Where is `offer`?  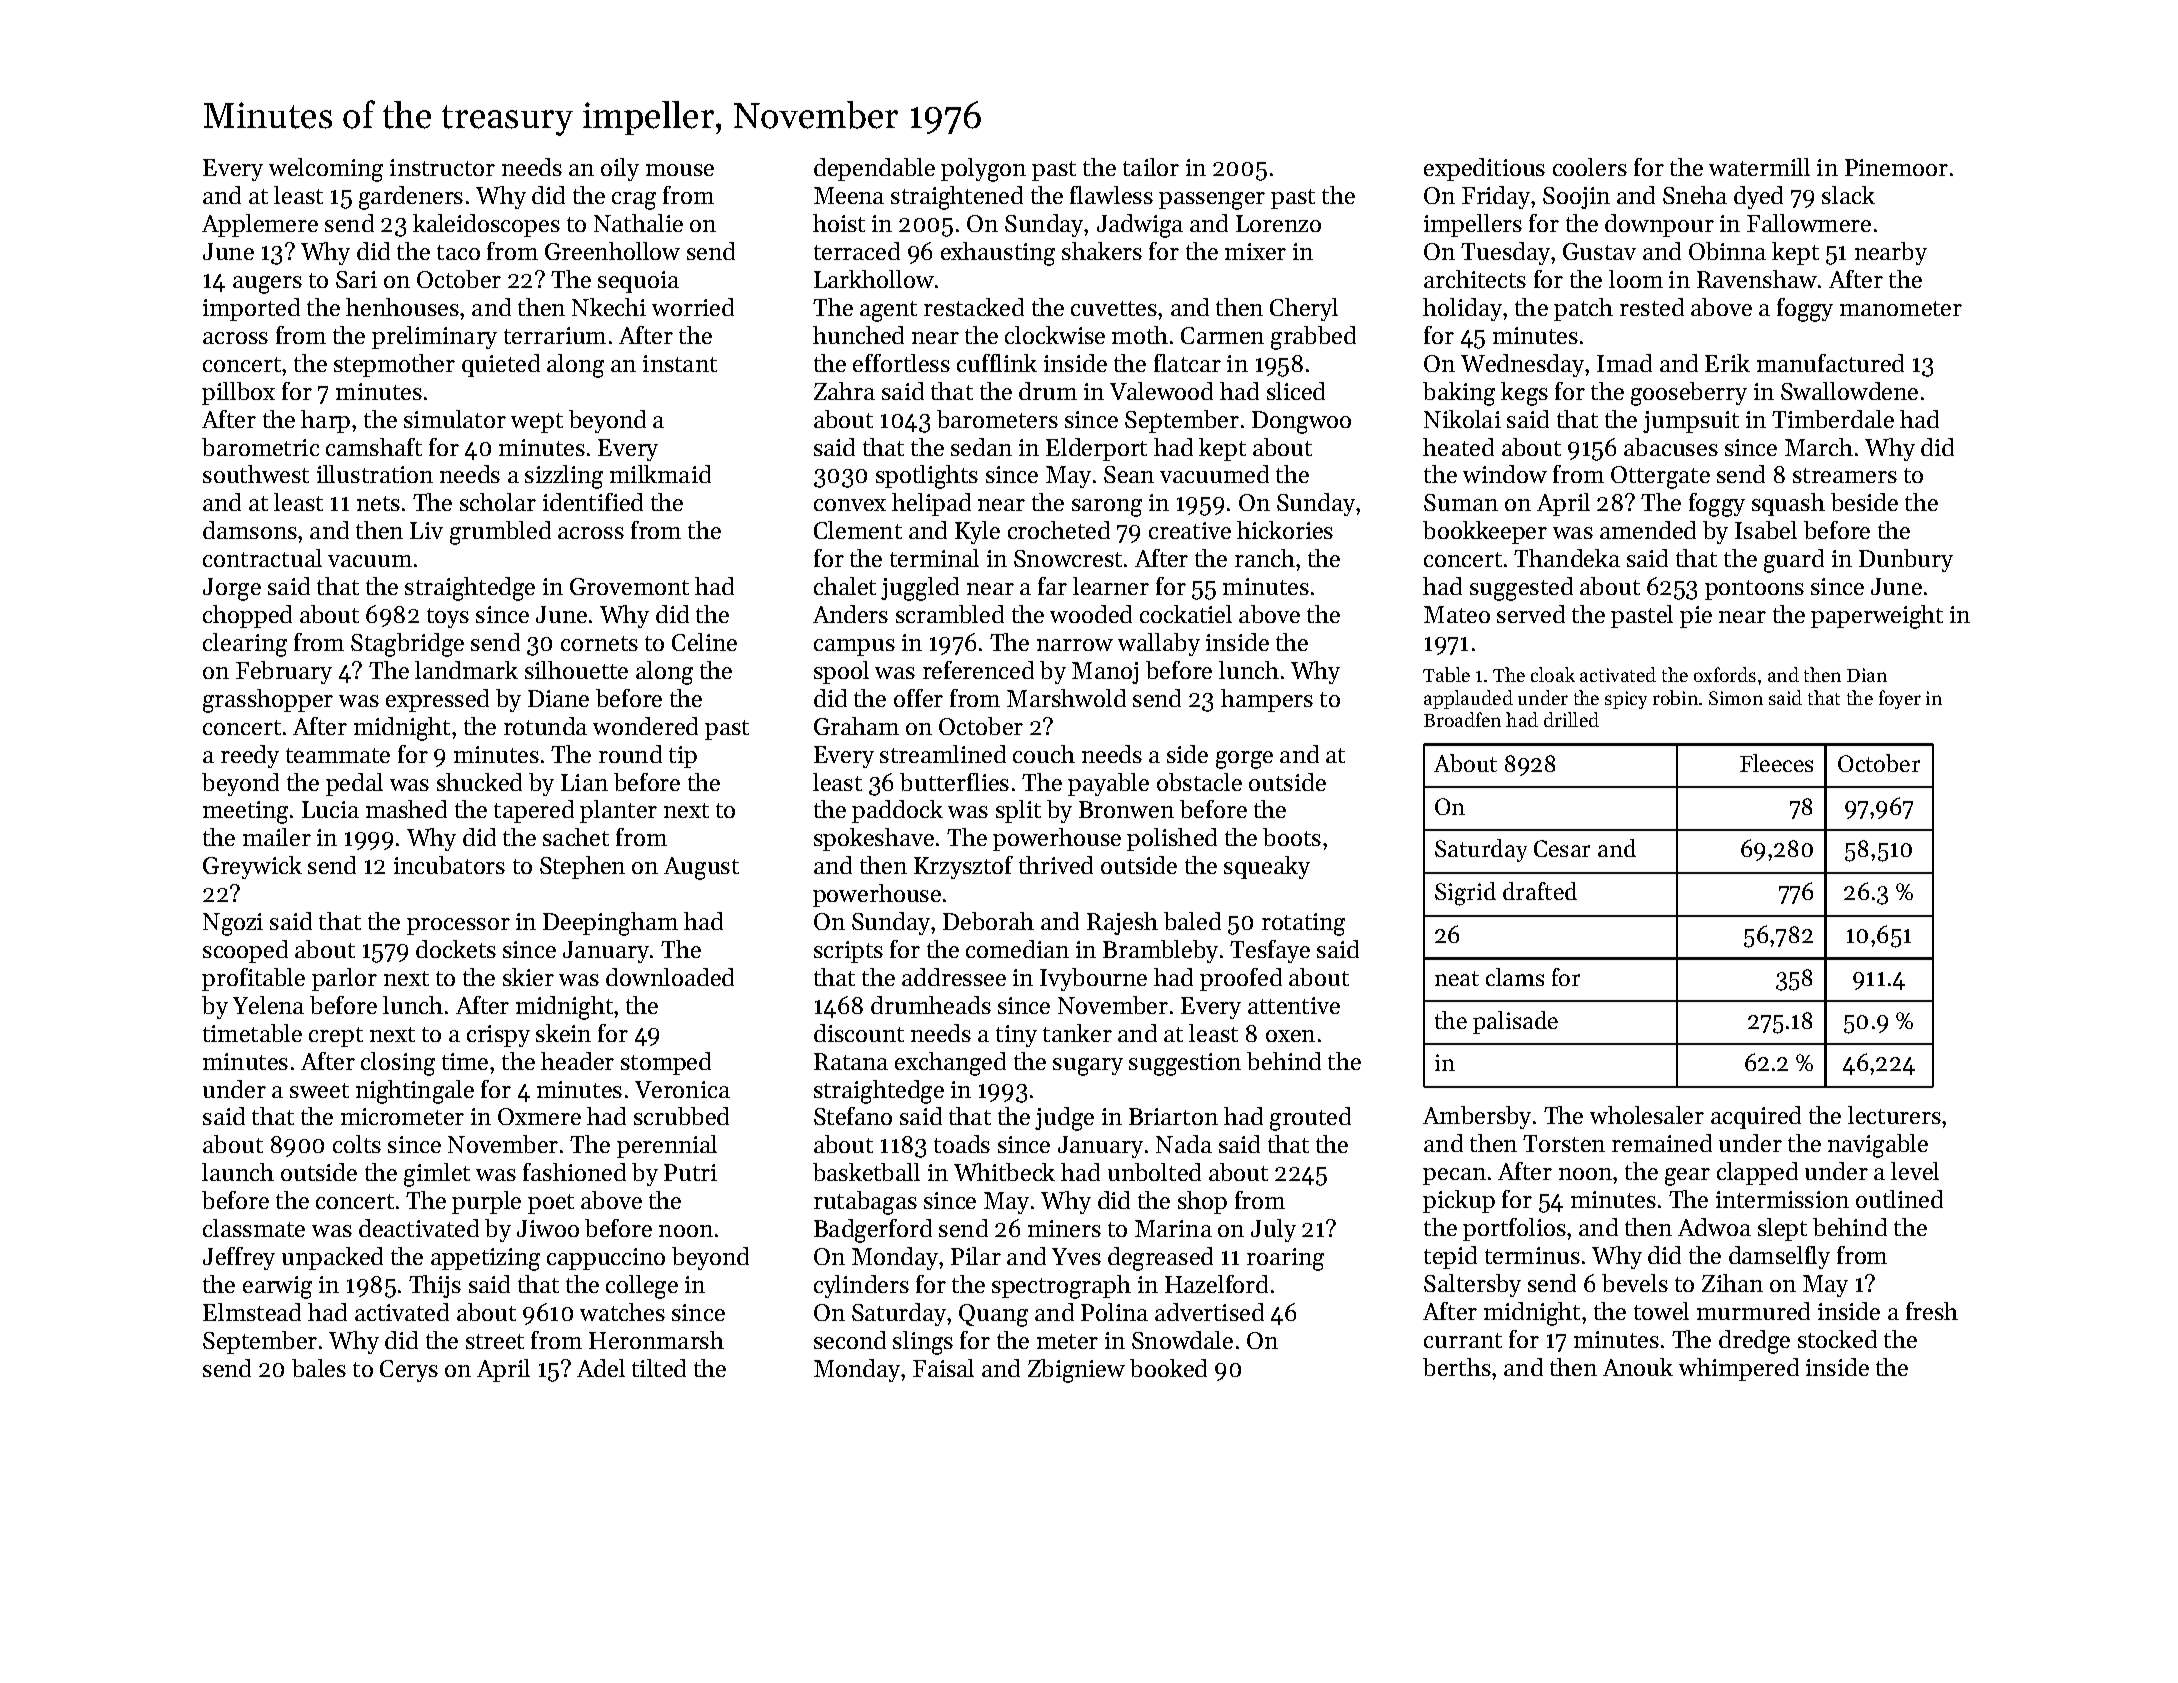 offer is located at coordinates (918, 698).
